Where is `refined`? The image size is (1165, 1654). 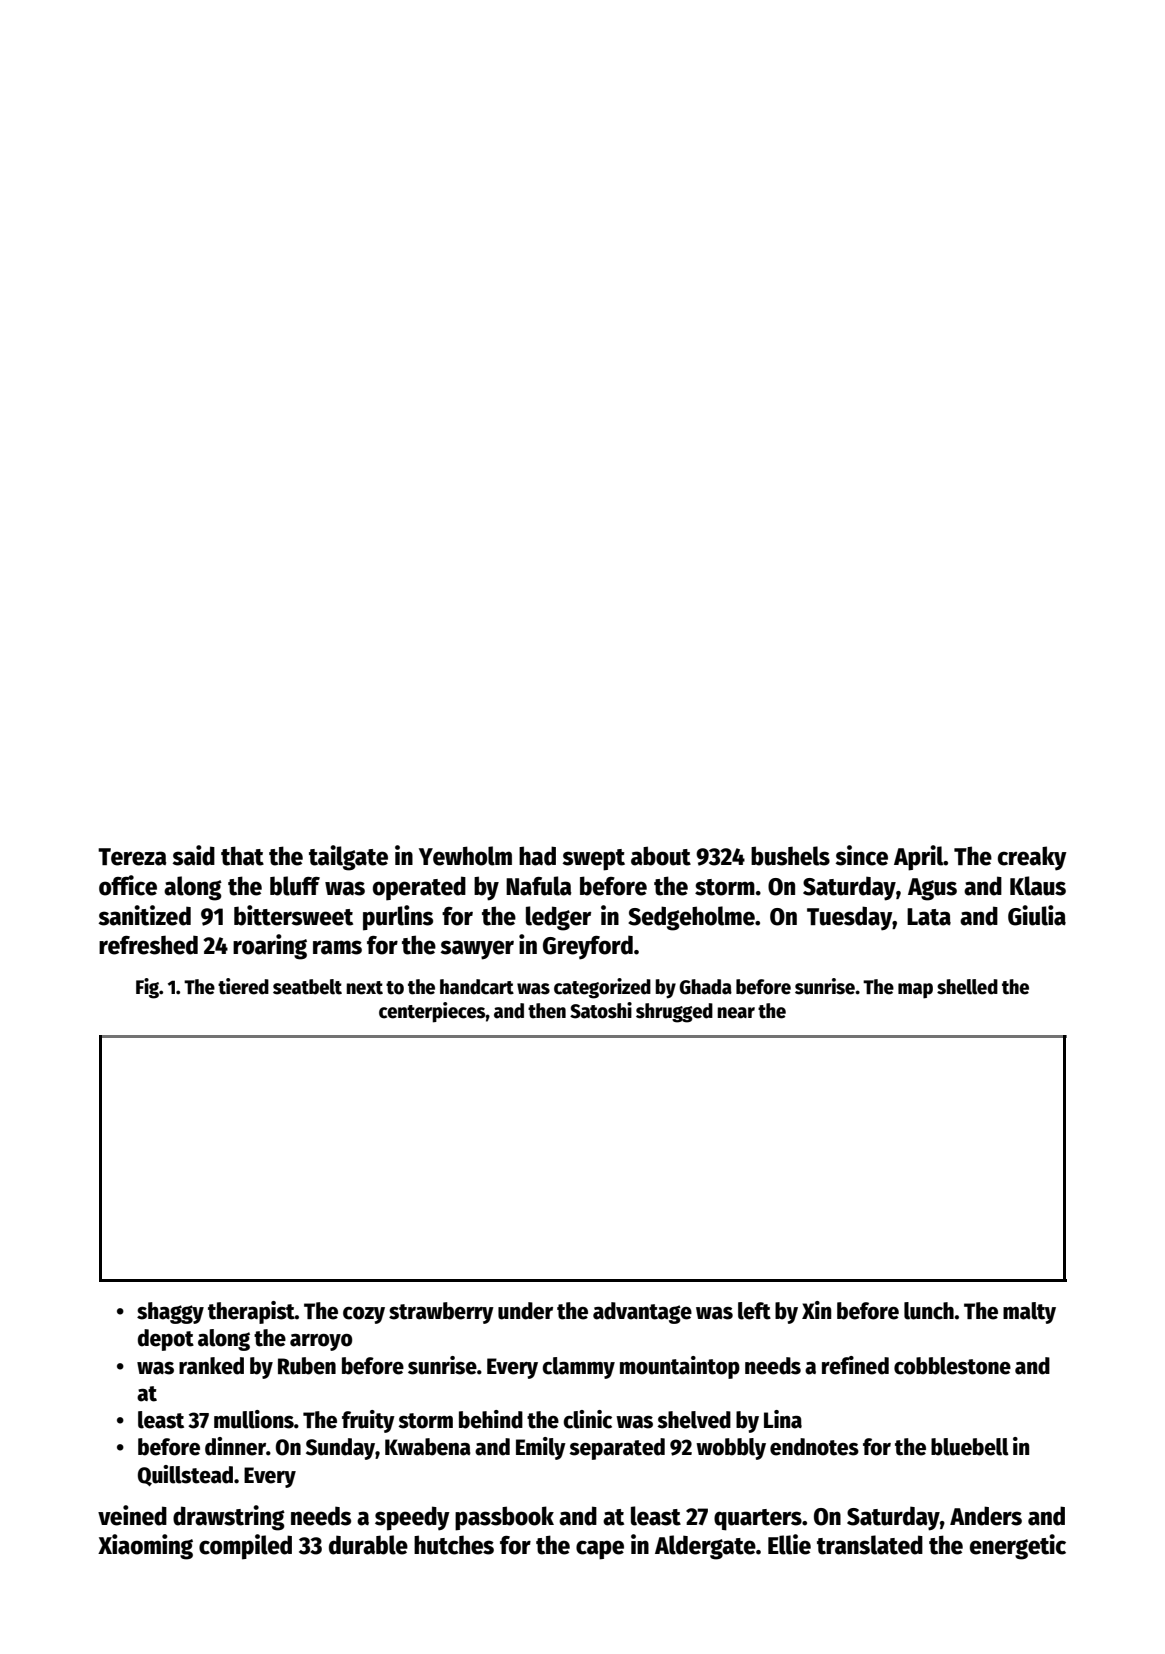 refined is located at coordinates (855, 1365).
